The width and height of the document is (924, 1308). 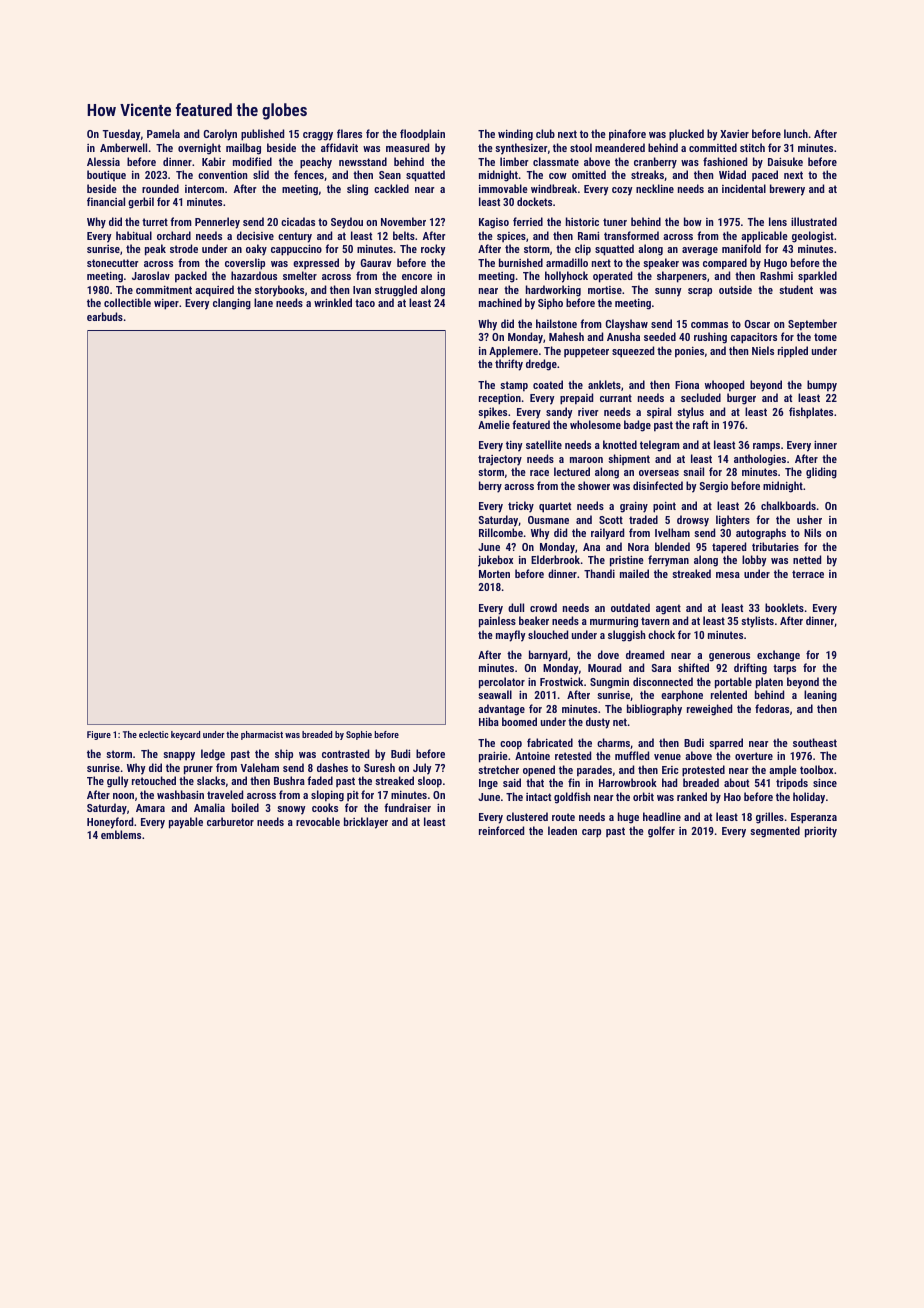 I want to click on percolator, so click(x=502, y=683).
